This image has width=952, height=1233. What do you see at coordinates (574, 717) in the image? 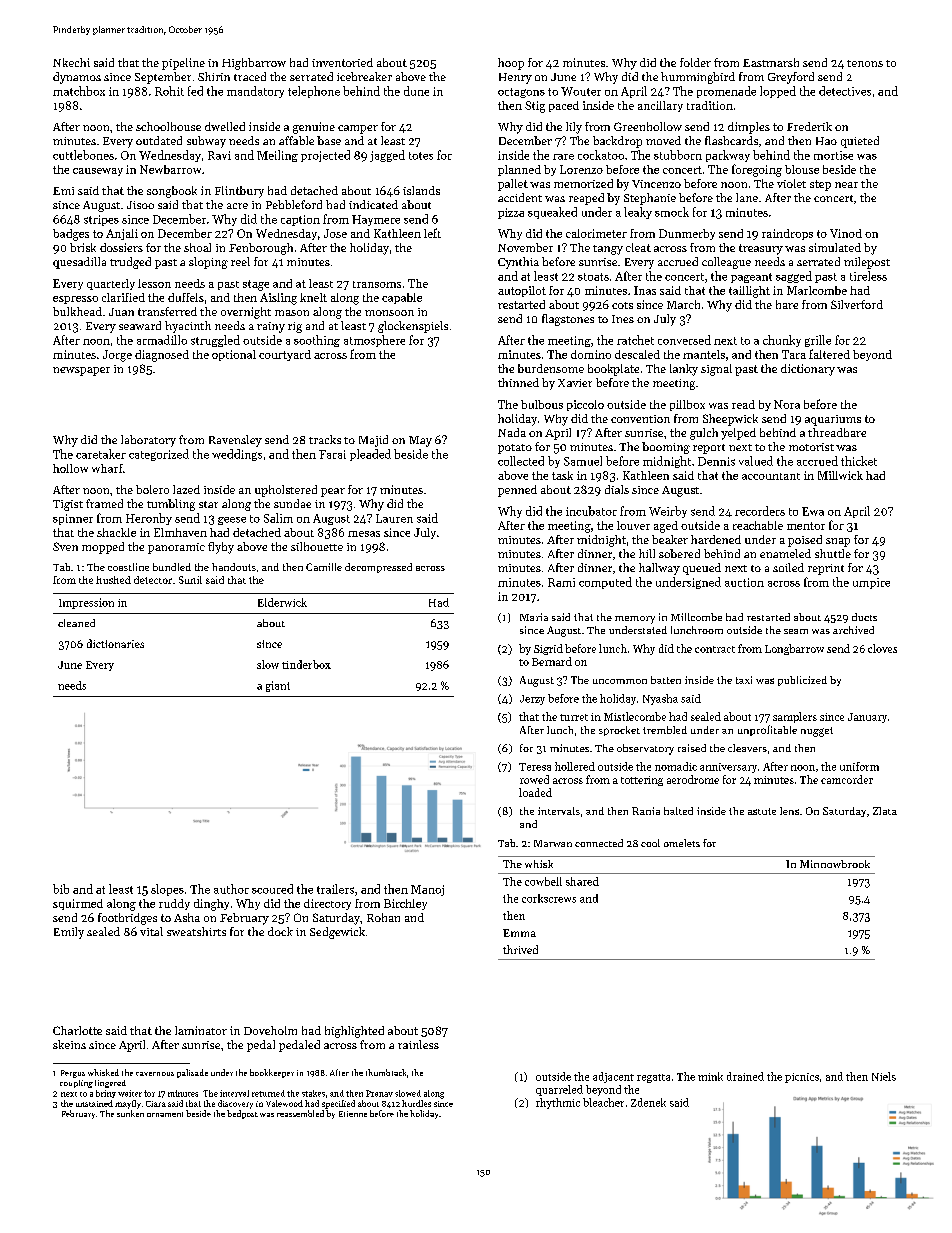
I see `turret` at bounding box center [574, 717].
